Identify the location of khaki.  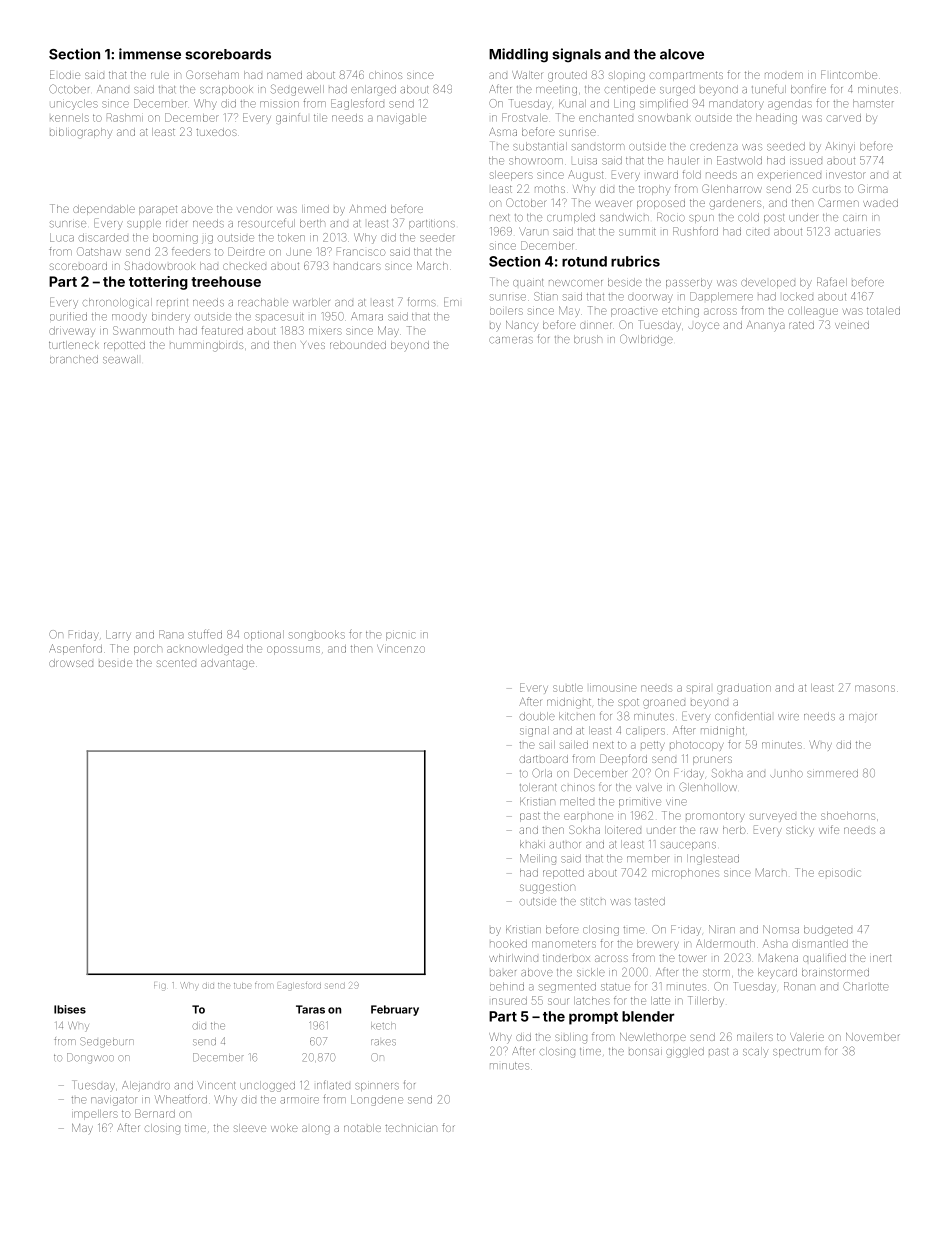
(532, 844).
